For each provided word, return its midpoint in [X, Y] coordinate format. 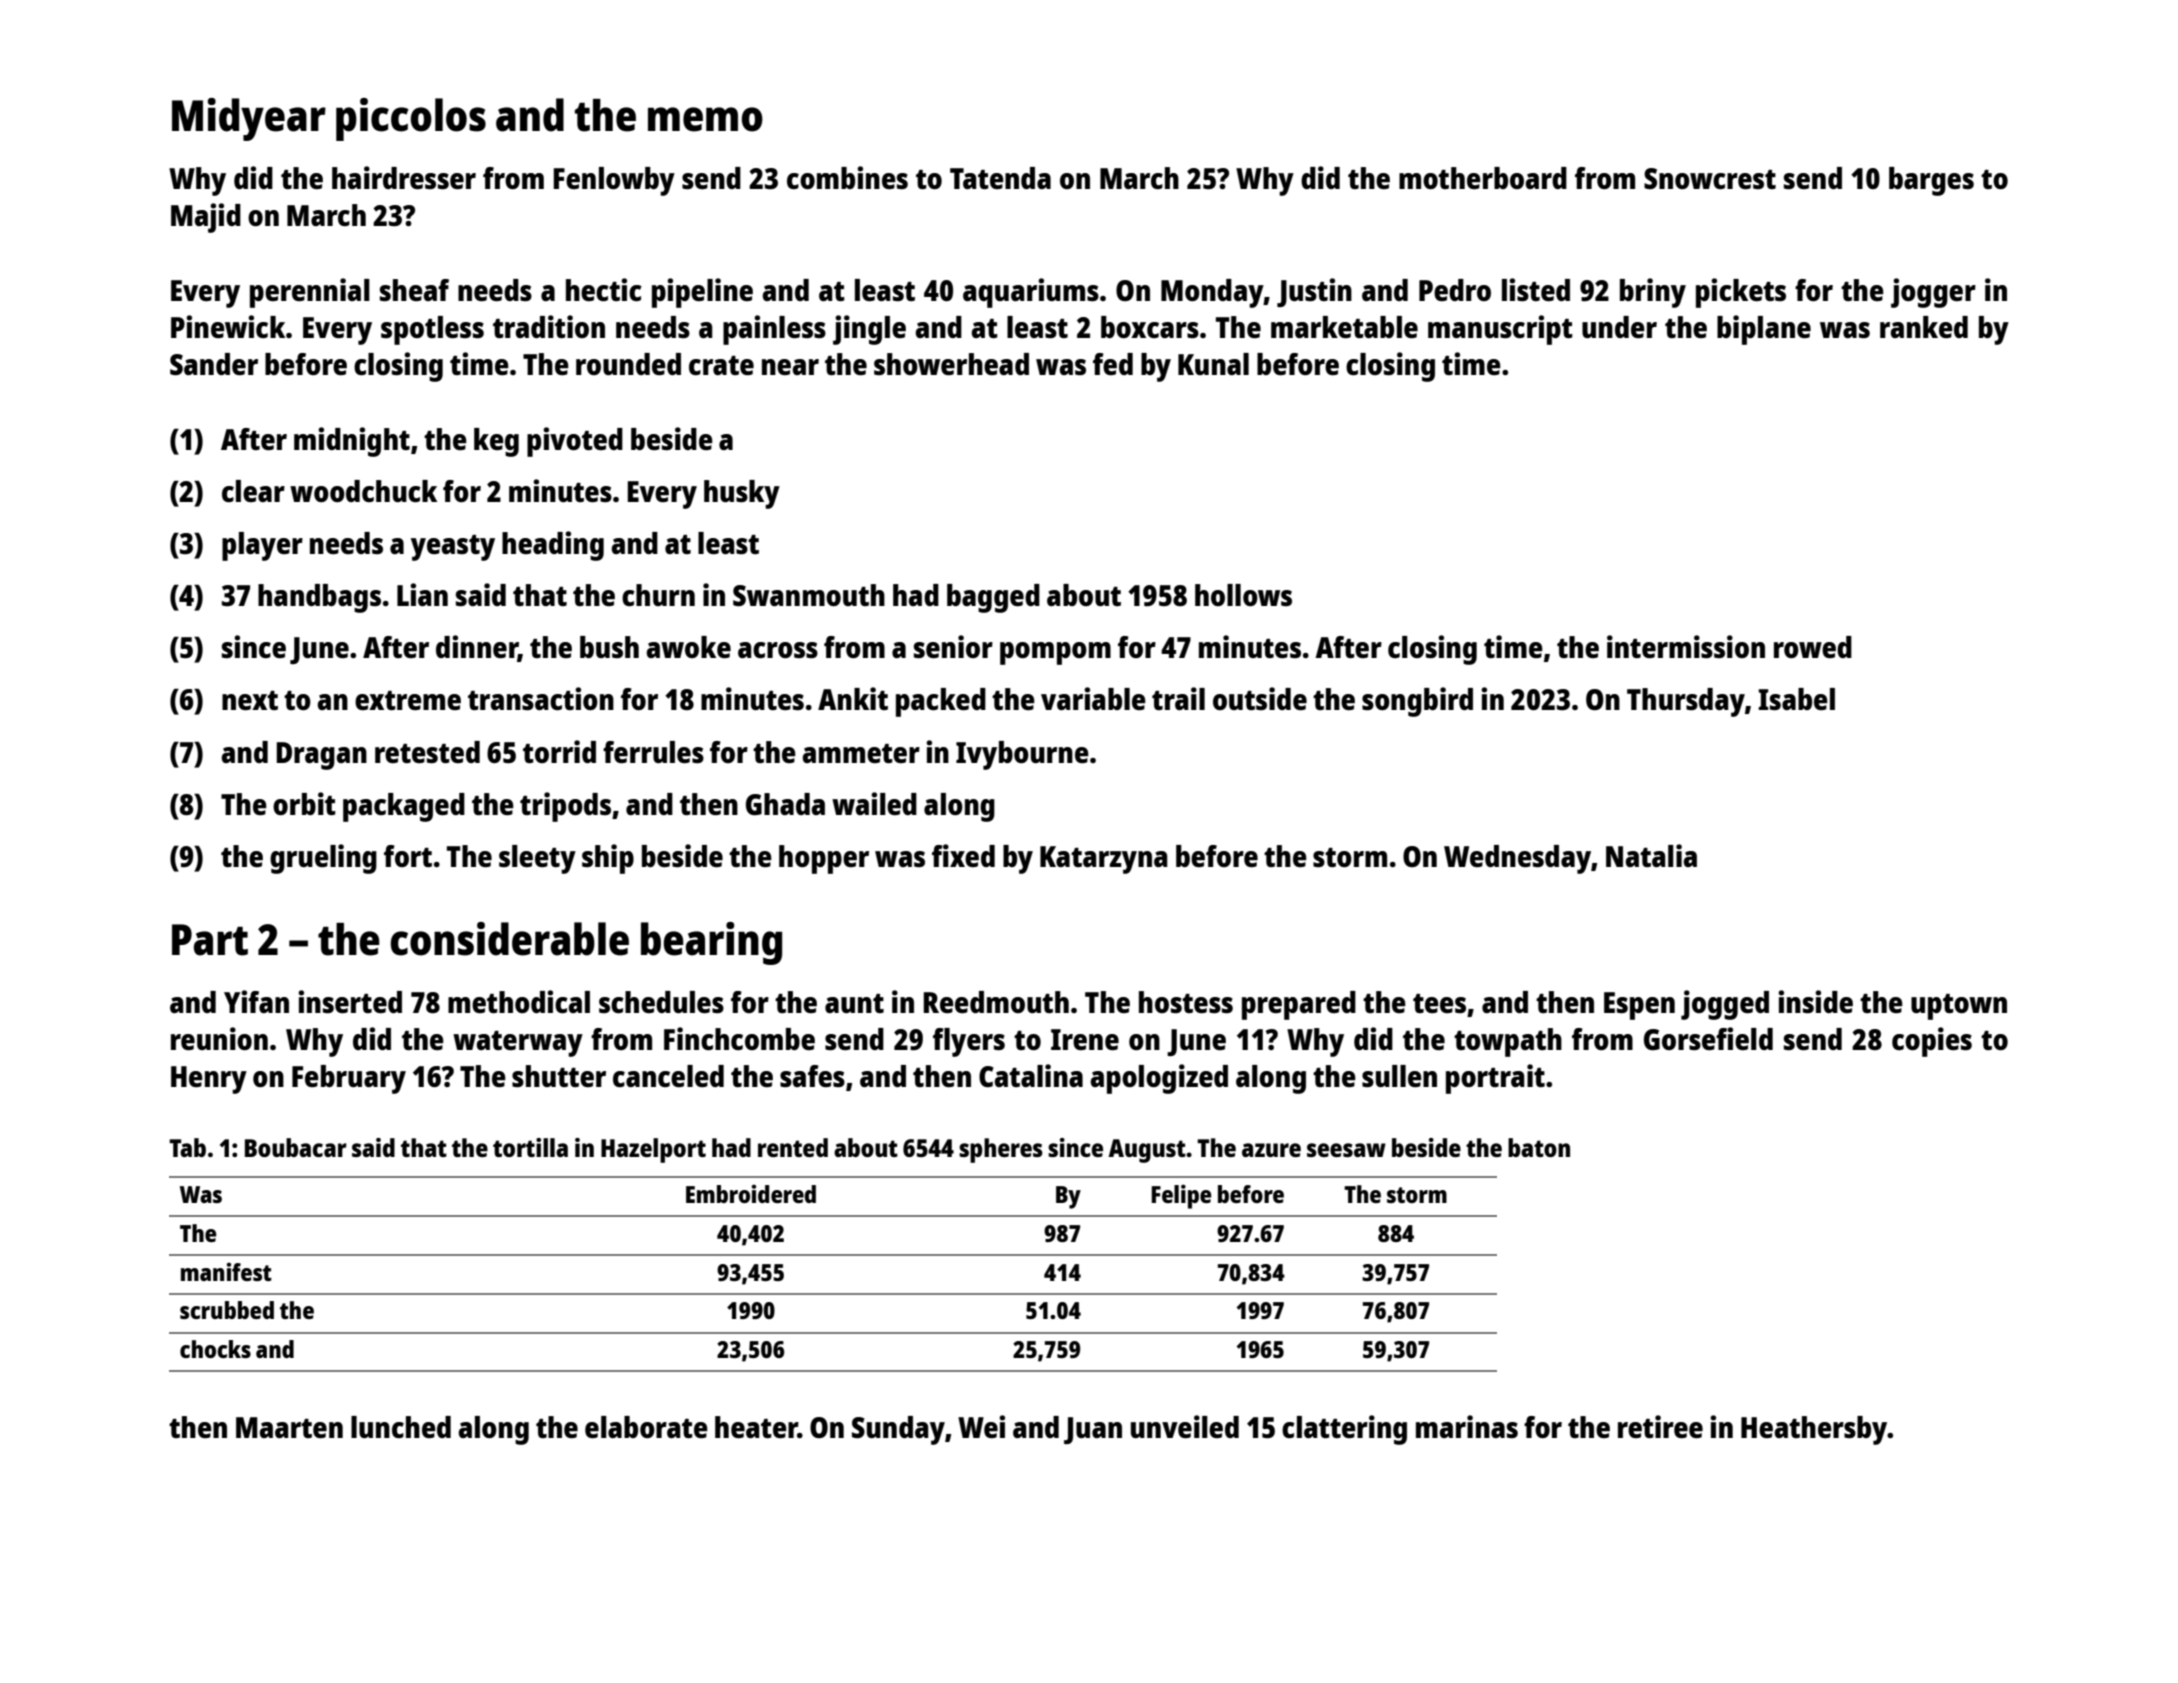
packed [941, 702]
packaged [404, 807]
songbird [1417, 702]
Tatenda [1000, 178]
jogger [1933, 293]
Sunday [898, 1430]
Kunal [1213, 364]
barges [1931, 181]
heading [553, 546]
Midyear [249, 119]
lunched [401, 1427]
